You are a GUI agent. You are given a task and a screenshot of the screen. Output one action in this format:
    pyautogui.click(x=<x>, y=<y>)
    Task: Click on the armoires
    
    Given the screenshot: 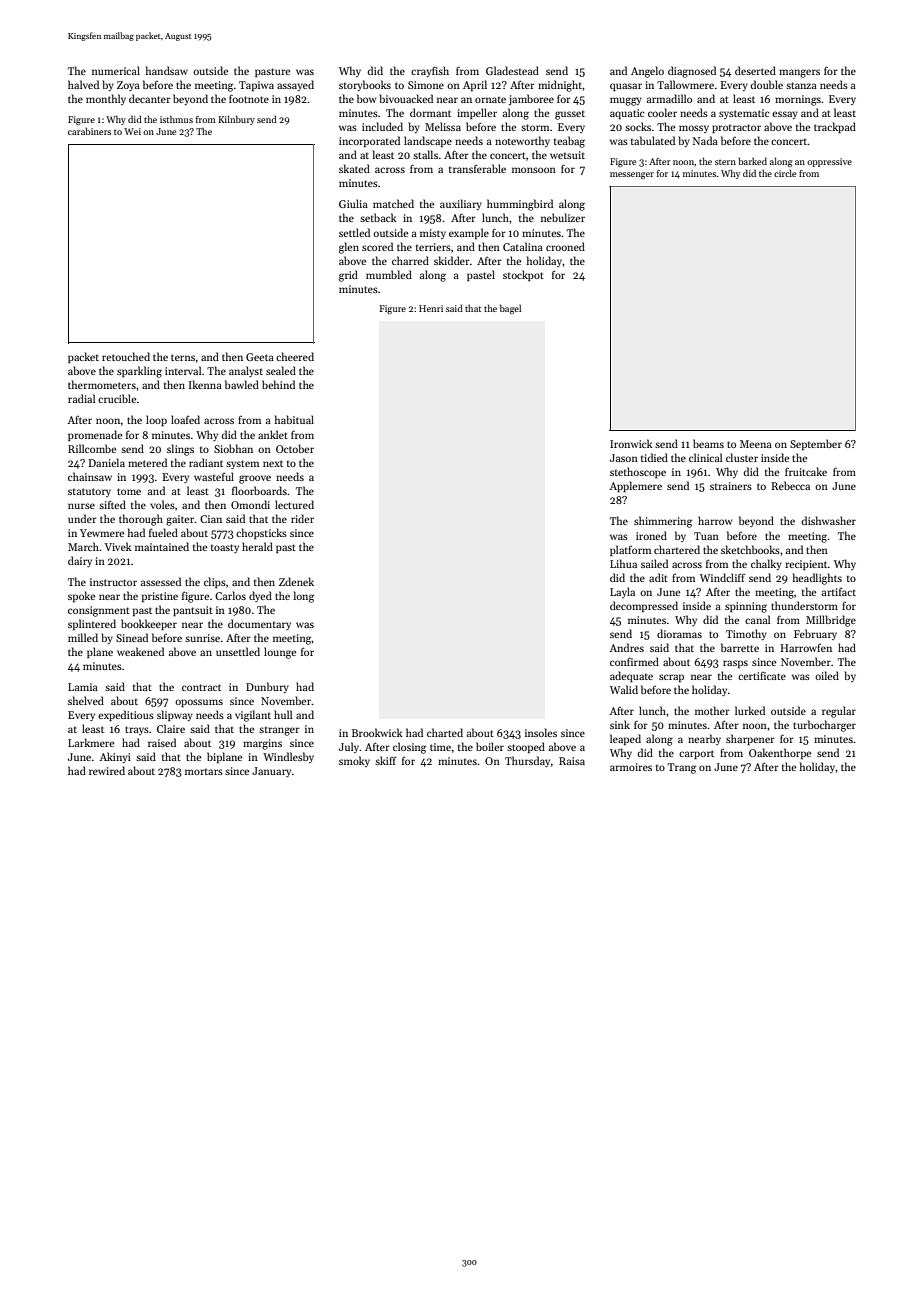 What is the action you would take?
    pyautogui.click(x=631, y=767)
